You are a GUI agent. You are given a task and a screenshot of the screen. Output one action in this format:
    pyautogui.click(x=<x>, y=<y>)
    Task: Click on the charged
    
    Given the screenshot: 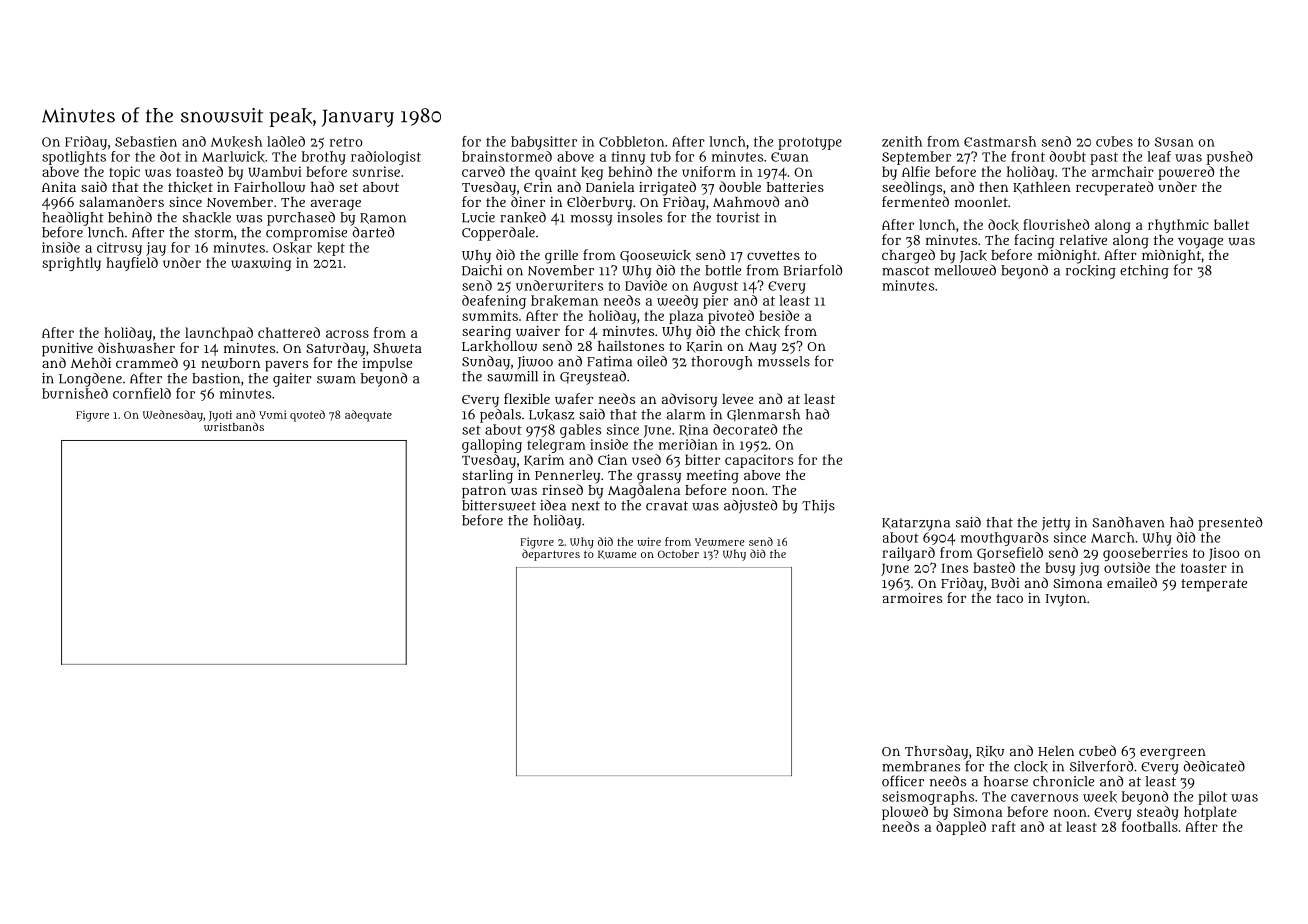 What is the action you would take?
    pyautogui.click(x=908, y=256)
